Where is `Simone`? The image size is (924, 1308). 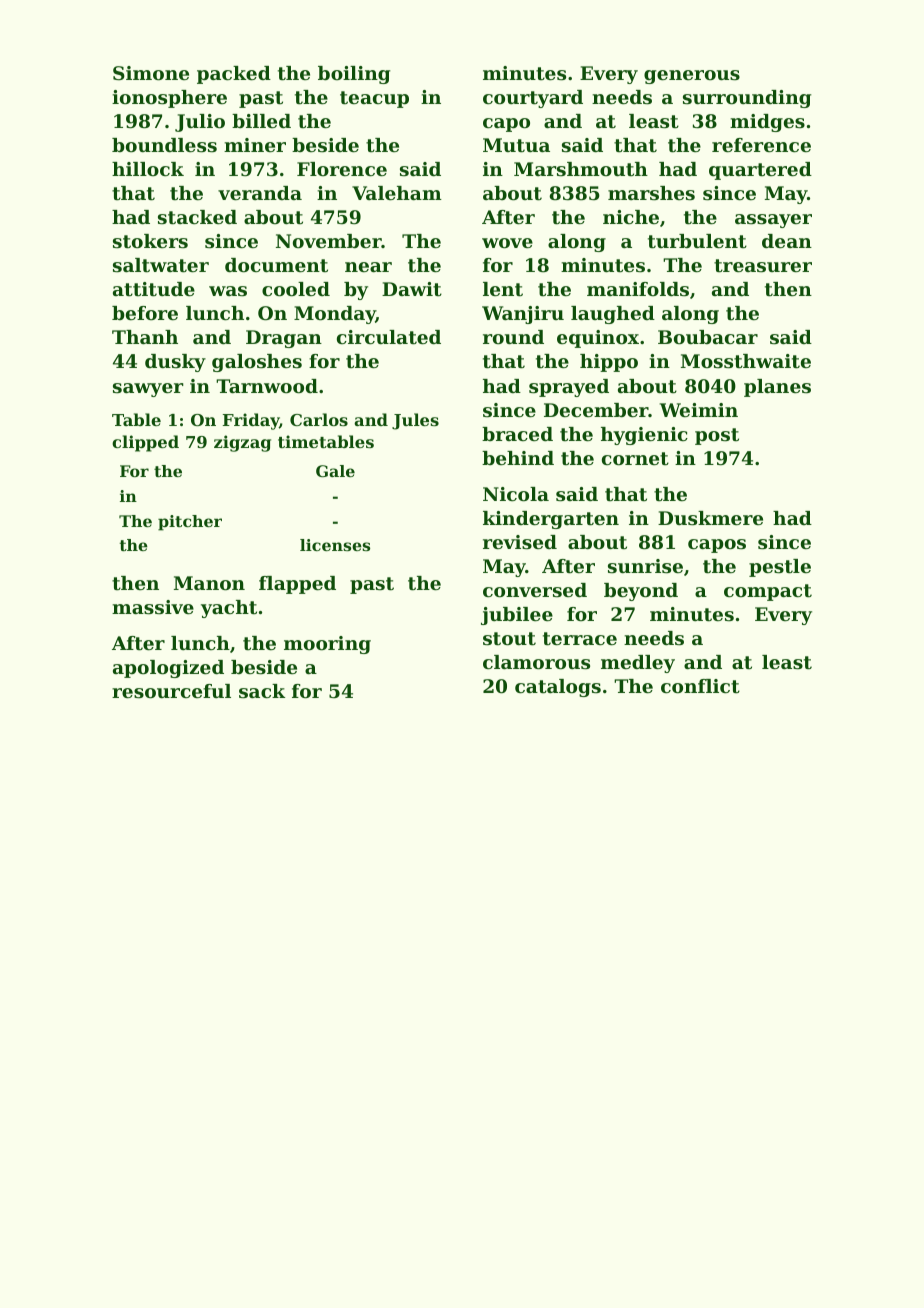 Simone is located at coordinates (151, 73).
